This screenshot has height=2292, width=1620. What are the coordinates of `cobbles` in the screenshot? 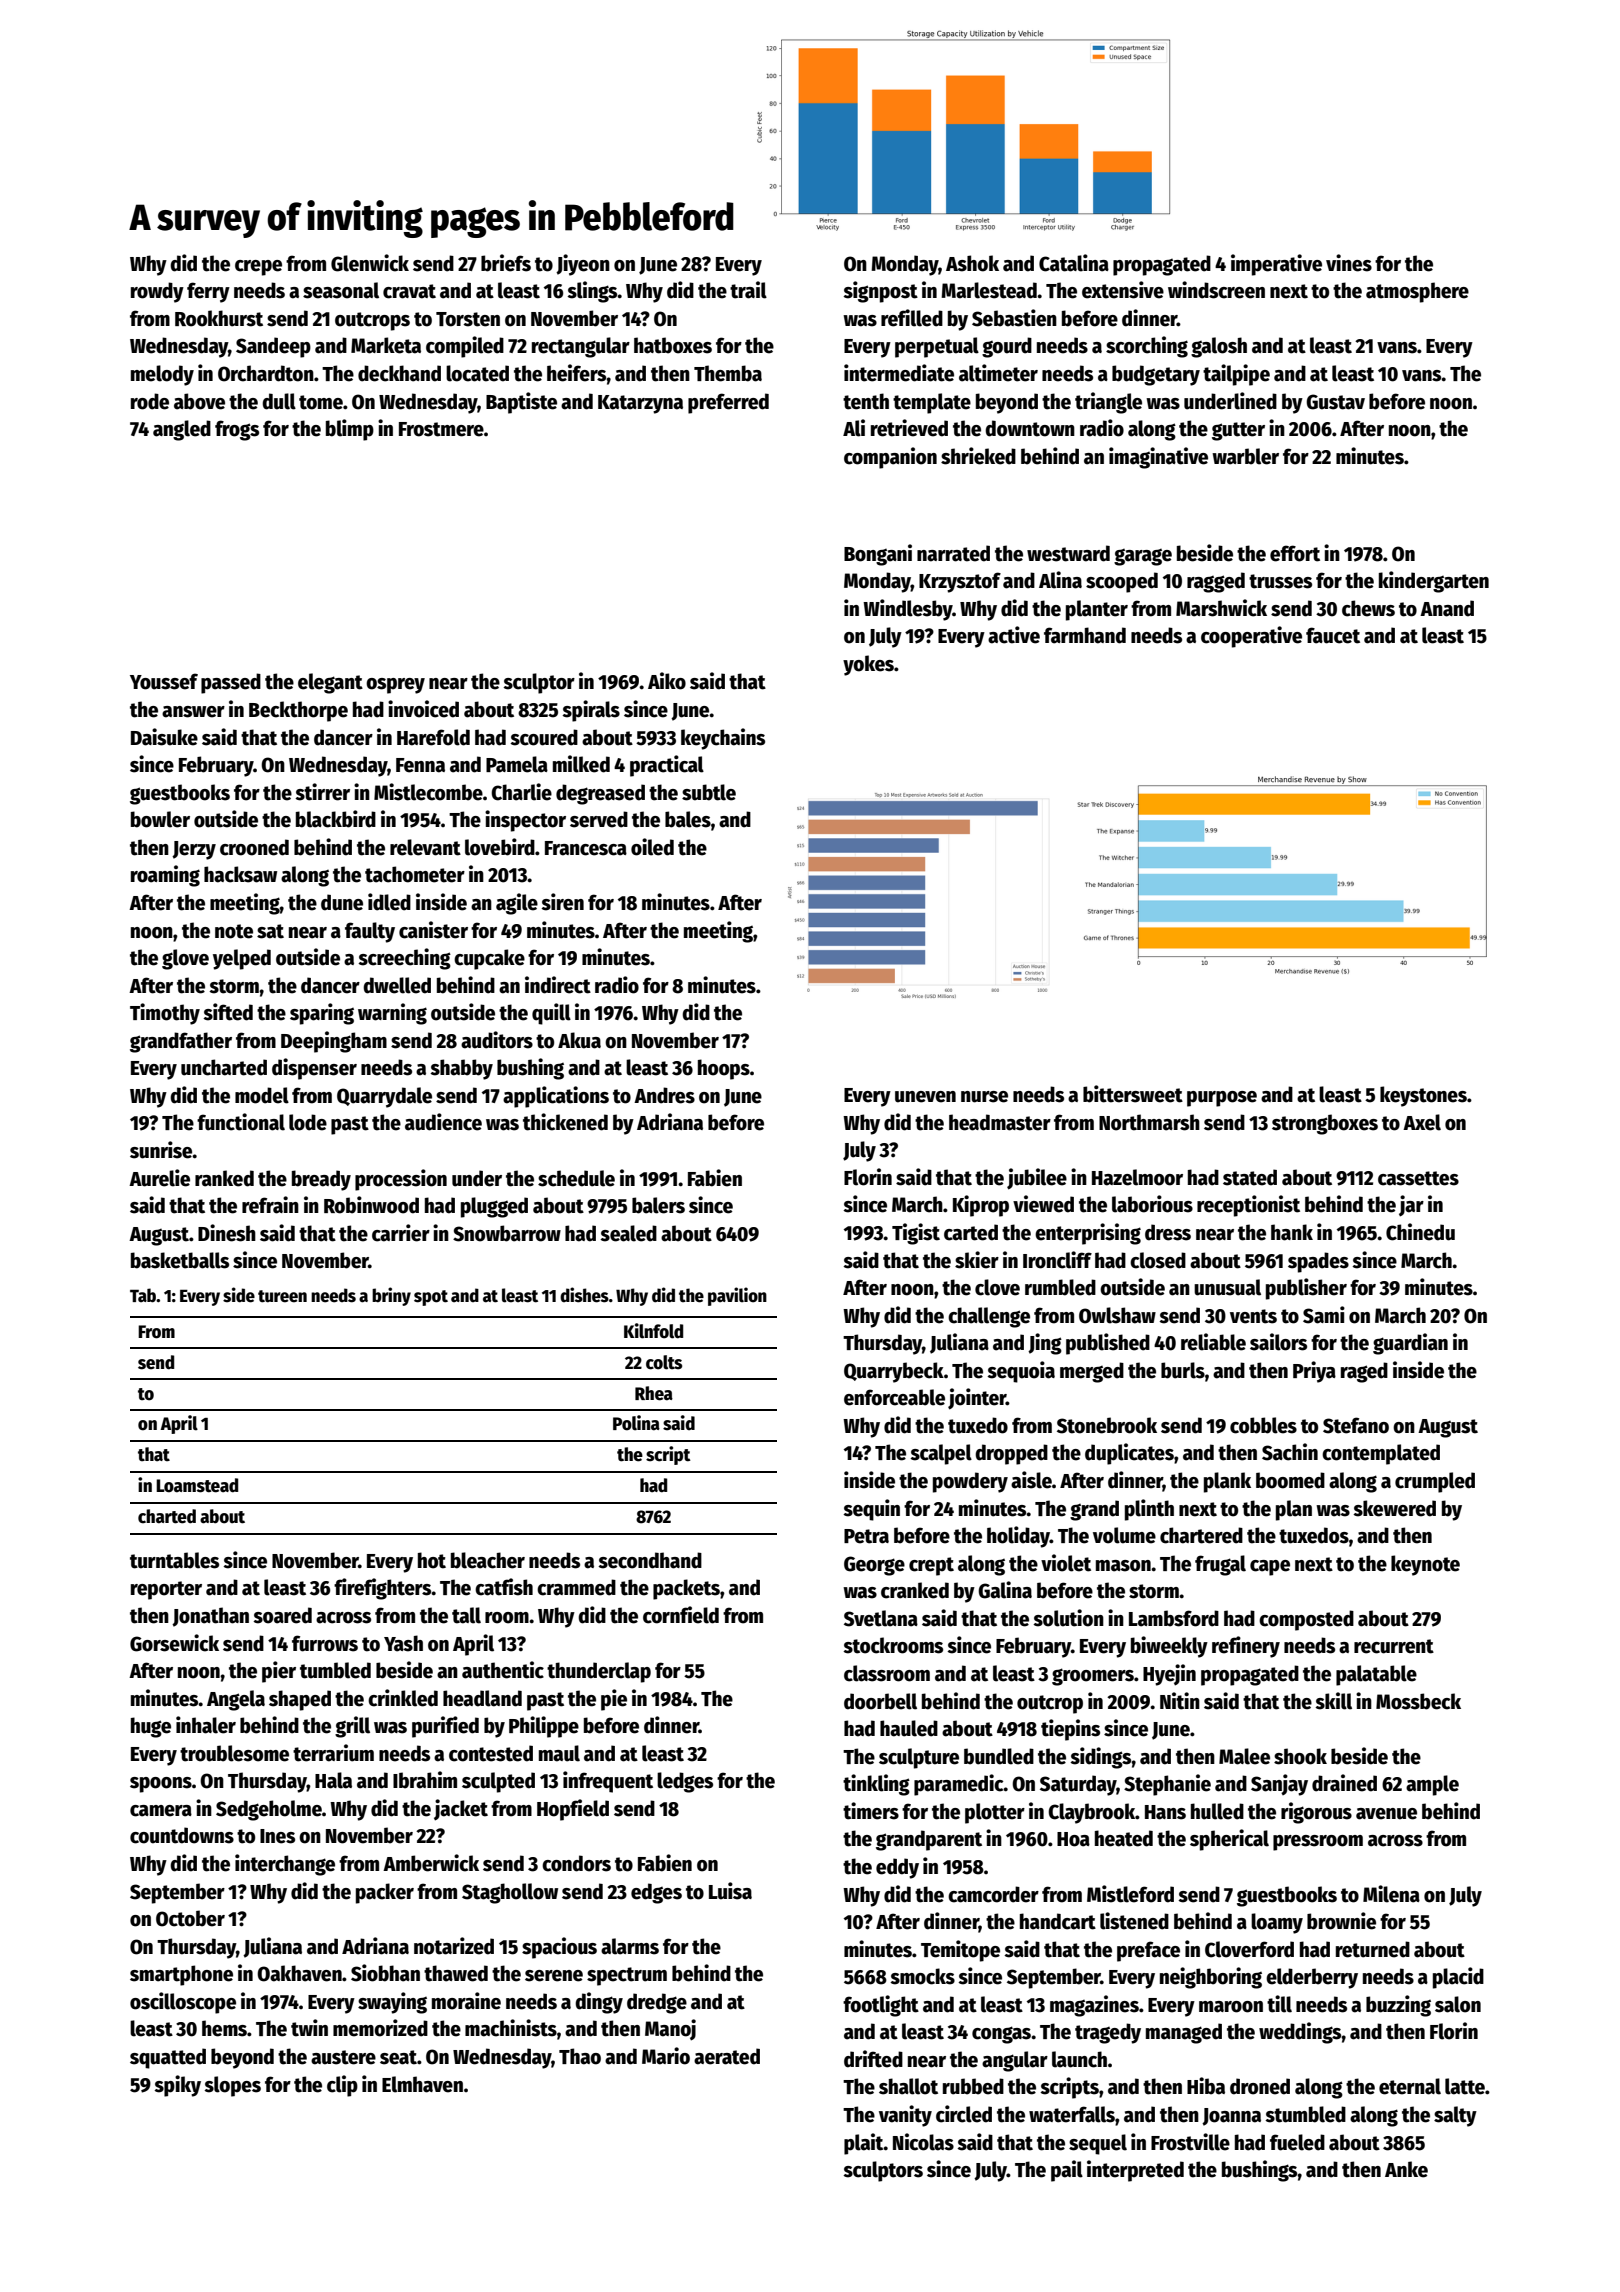 It's located at (1263, 1425).
